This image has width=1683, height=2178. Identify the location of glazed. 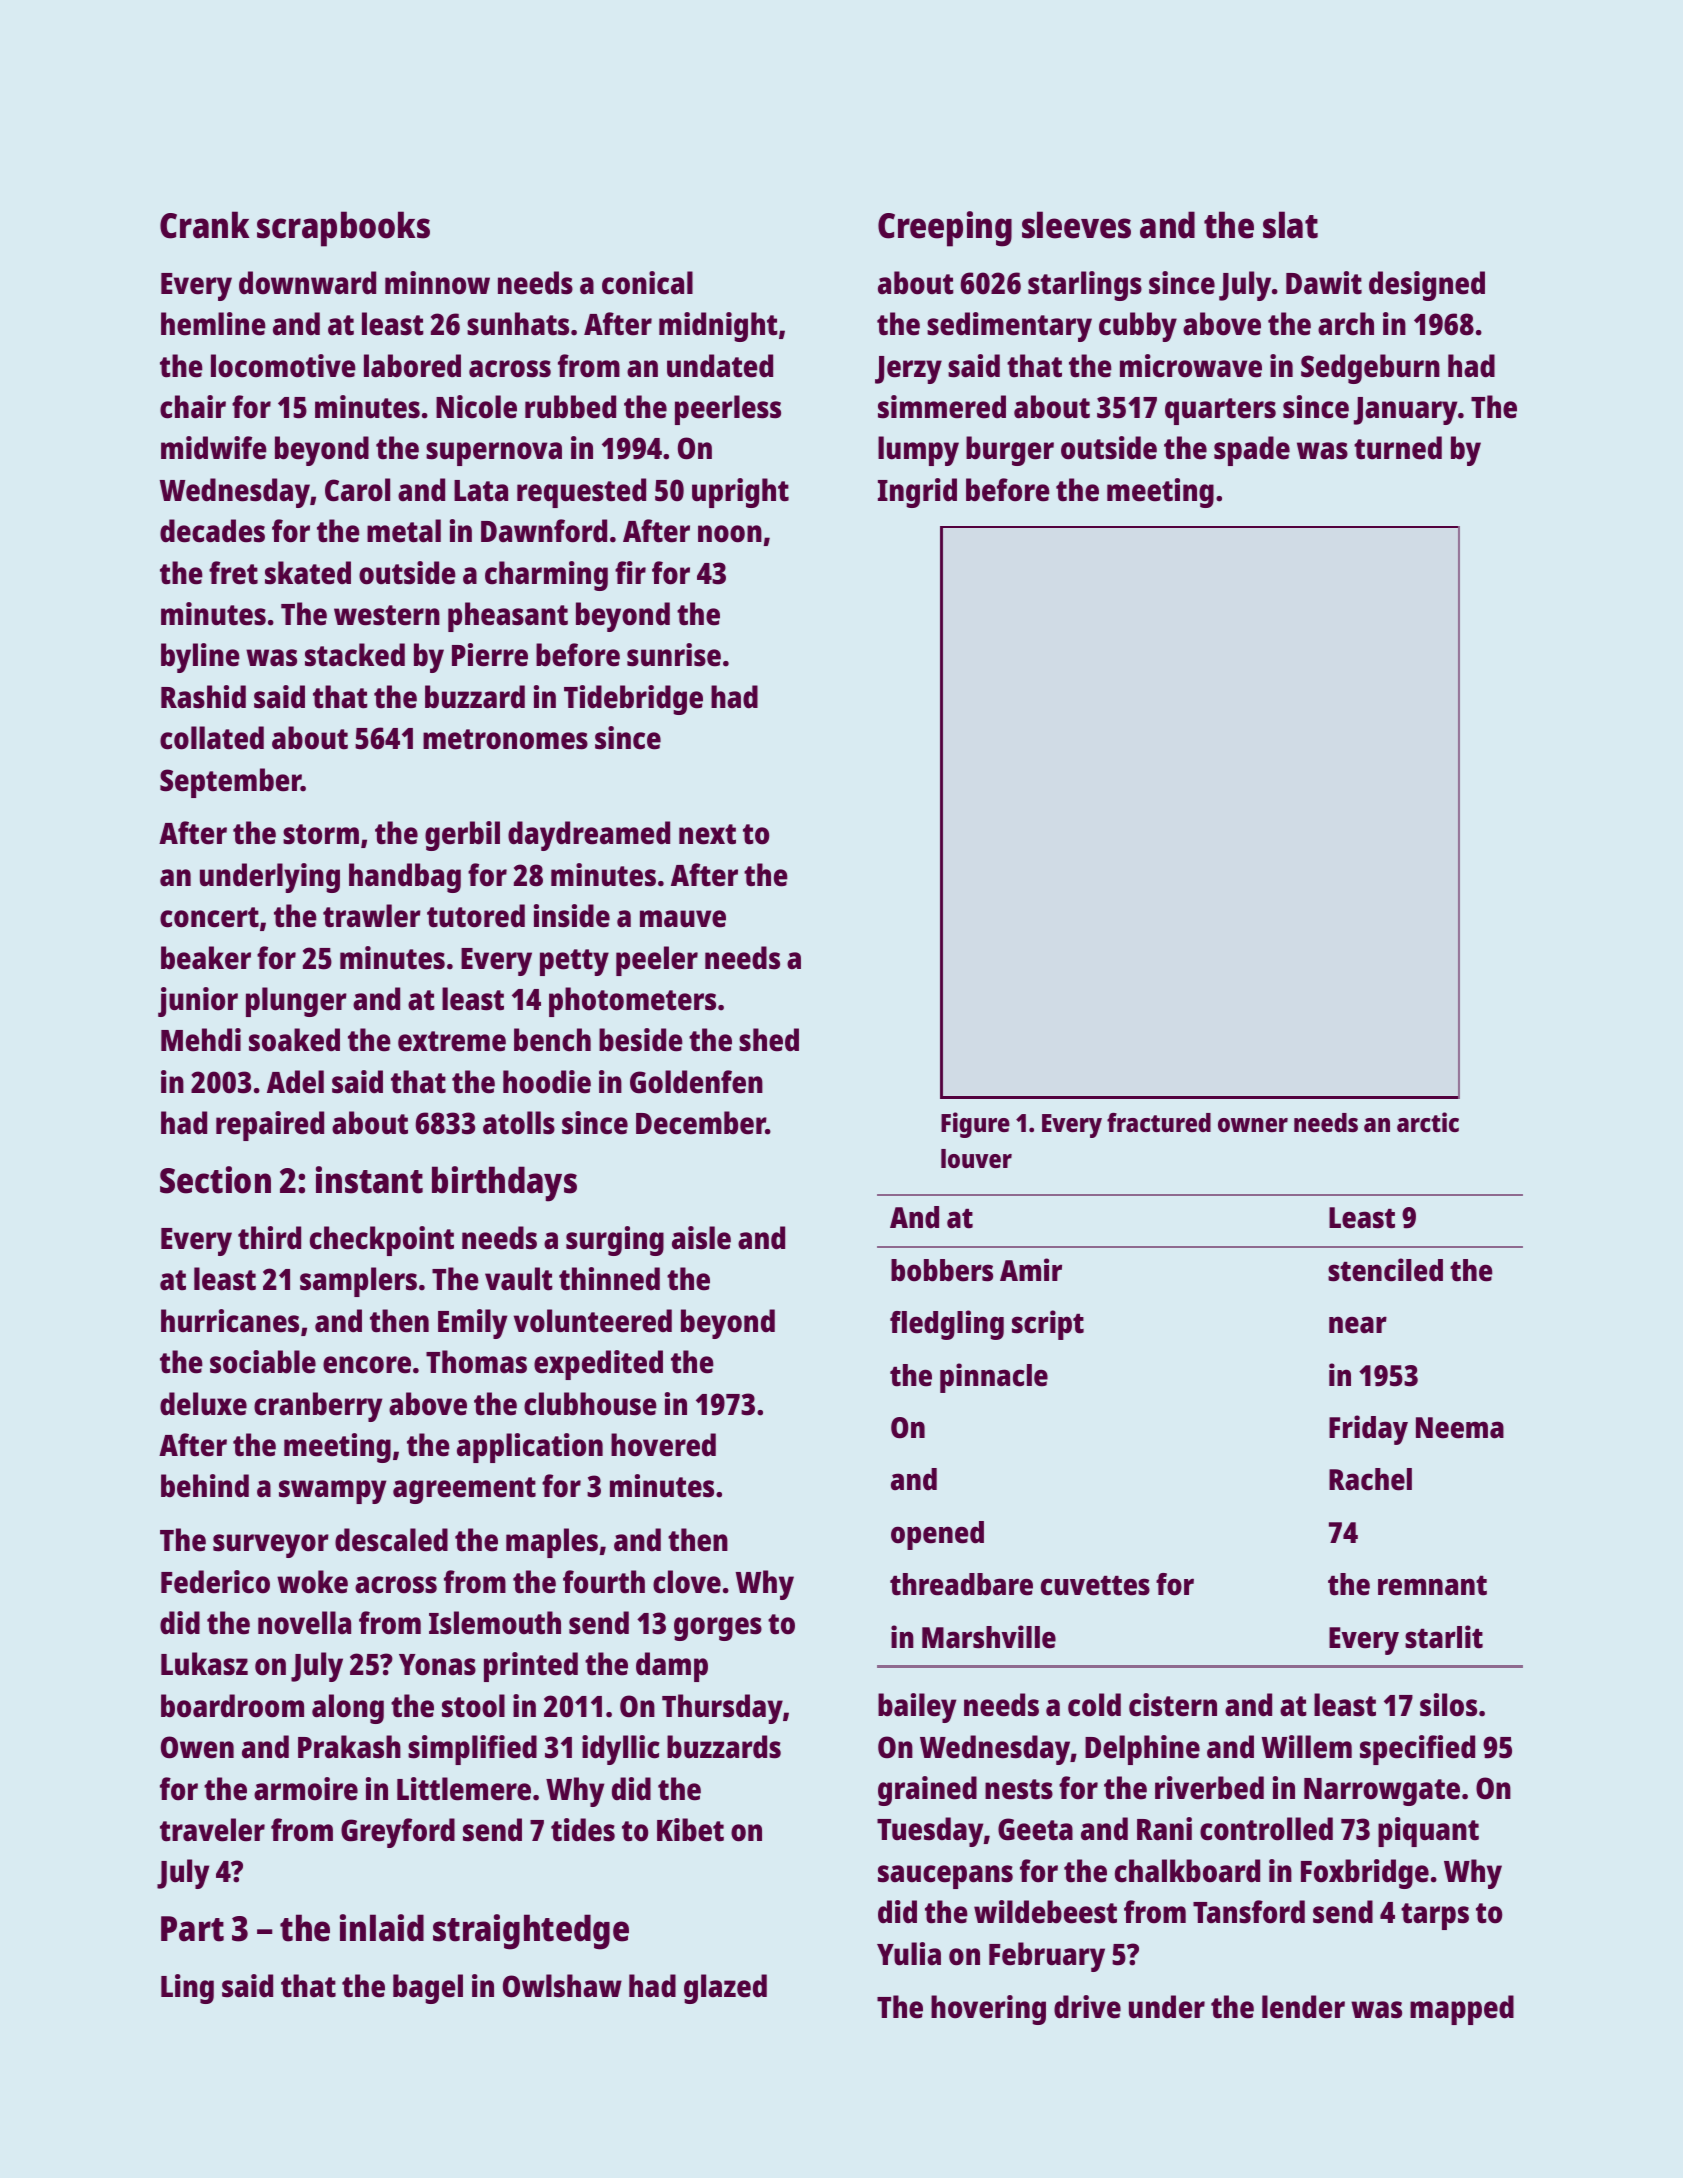
(725, 1989).
